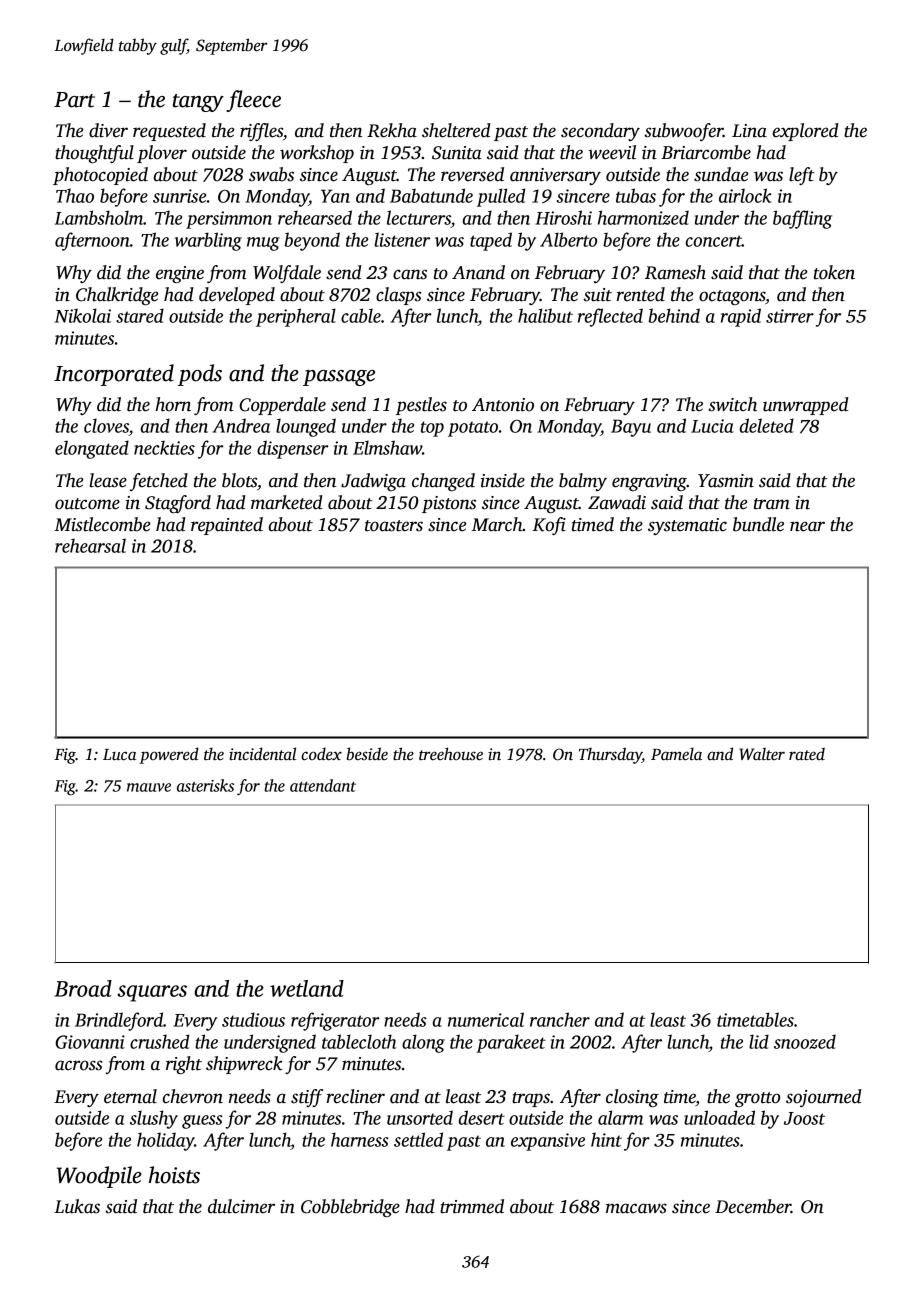 This image has height=1308, width=924. Describe the element at coordinates (676, 754) in the image. I see `Pamela` at that location.
